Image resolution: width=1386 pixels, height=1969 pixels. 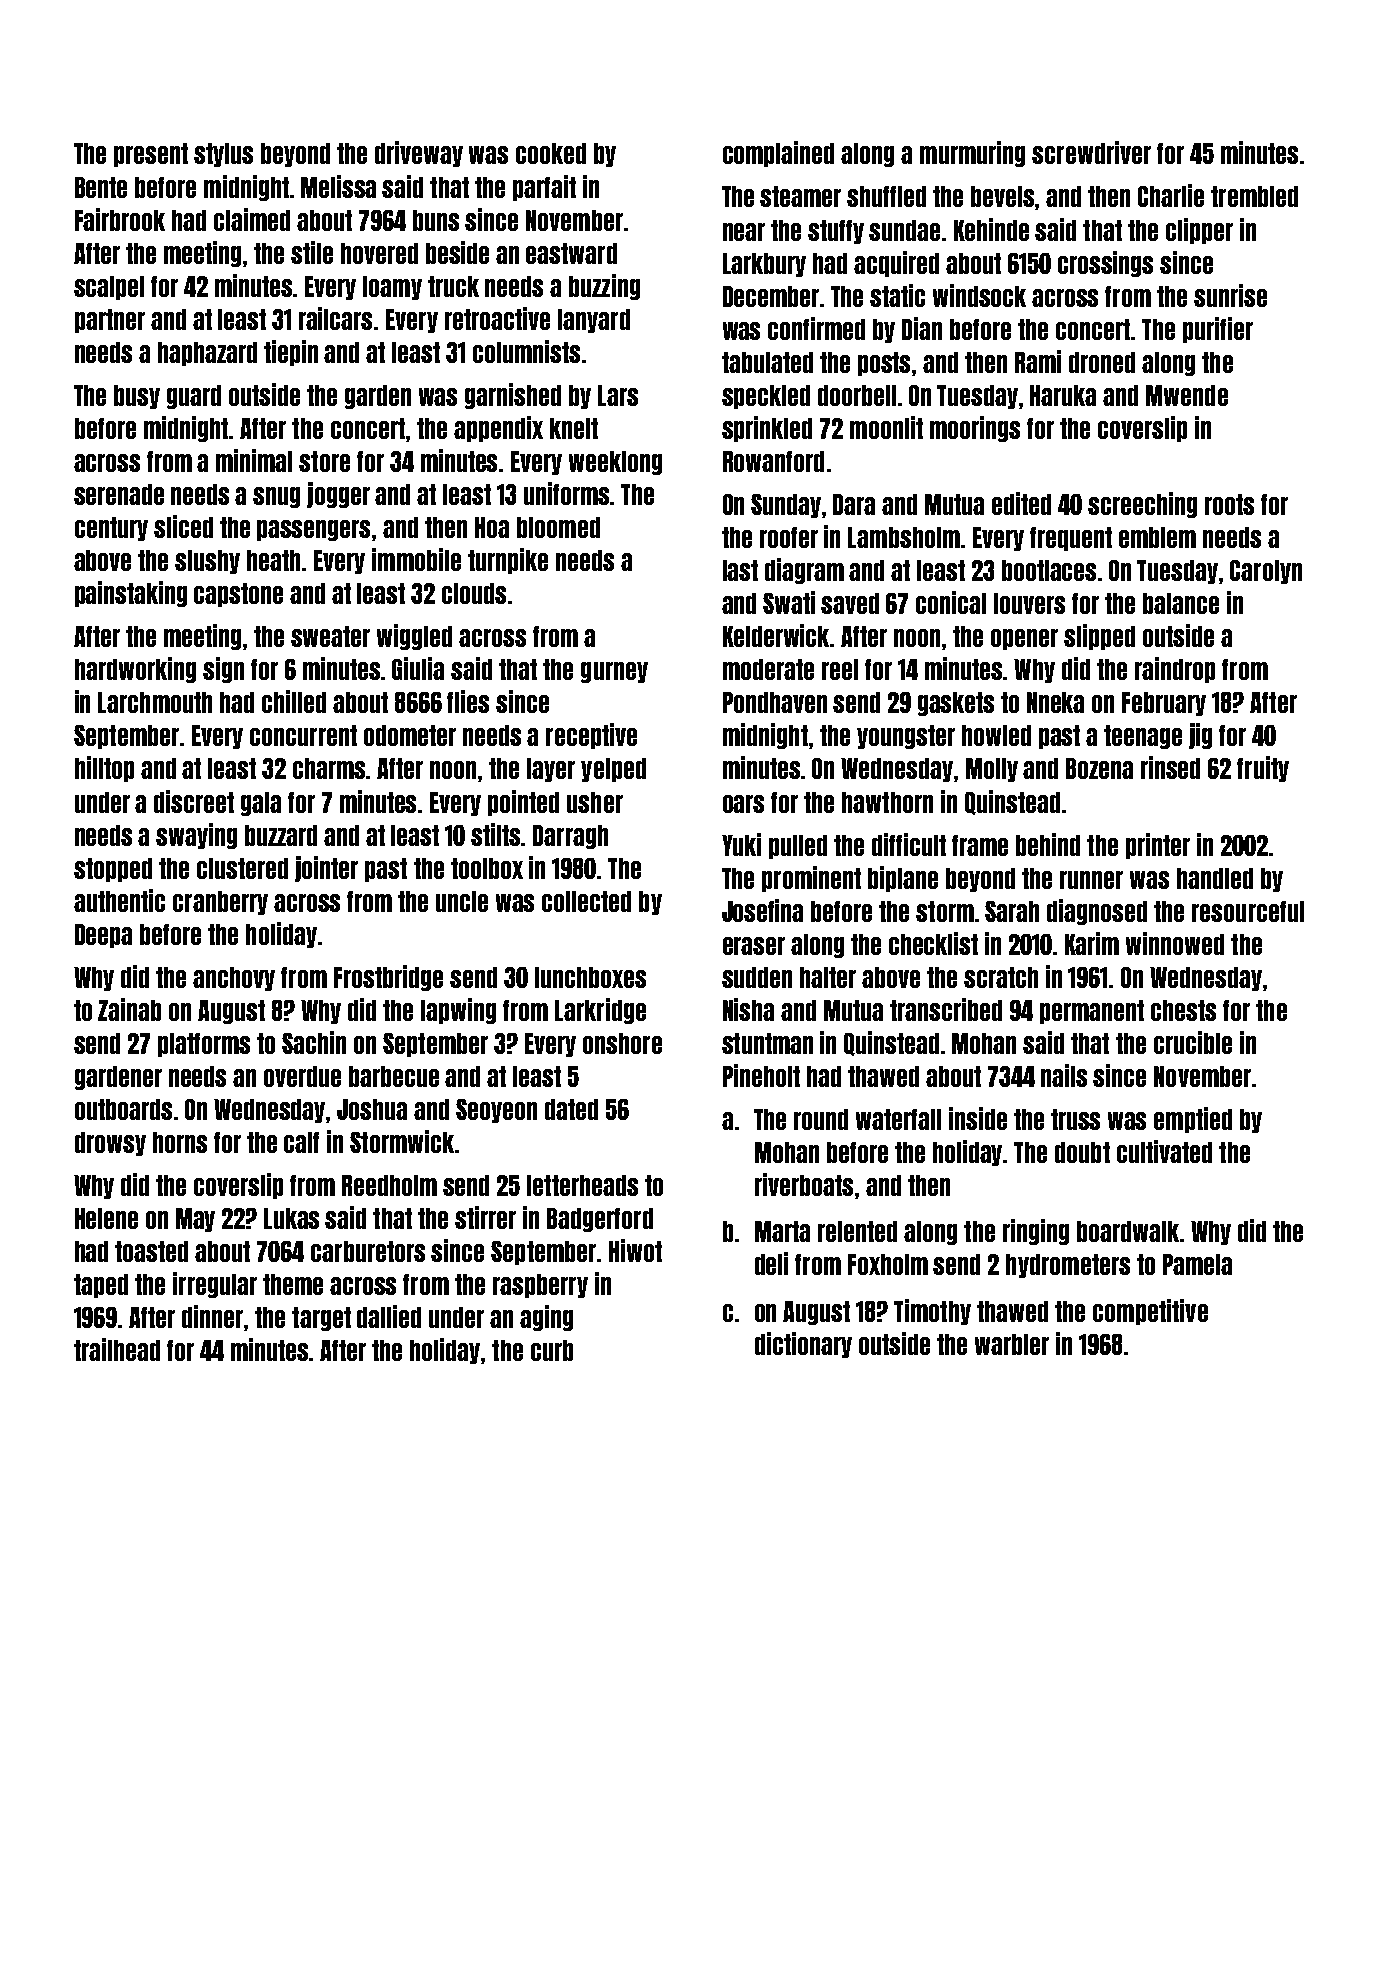 What do you see at coordinates (117, 1349) in the screenshot?
I see `trailhead` at bounding box center [117, 1349].
